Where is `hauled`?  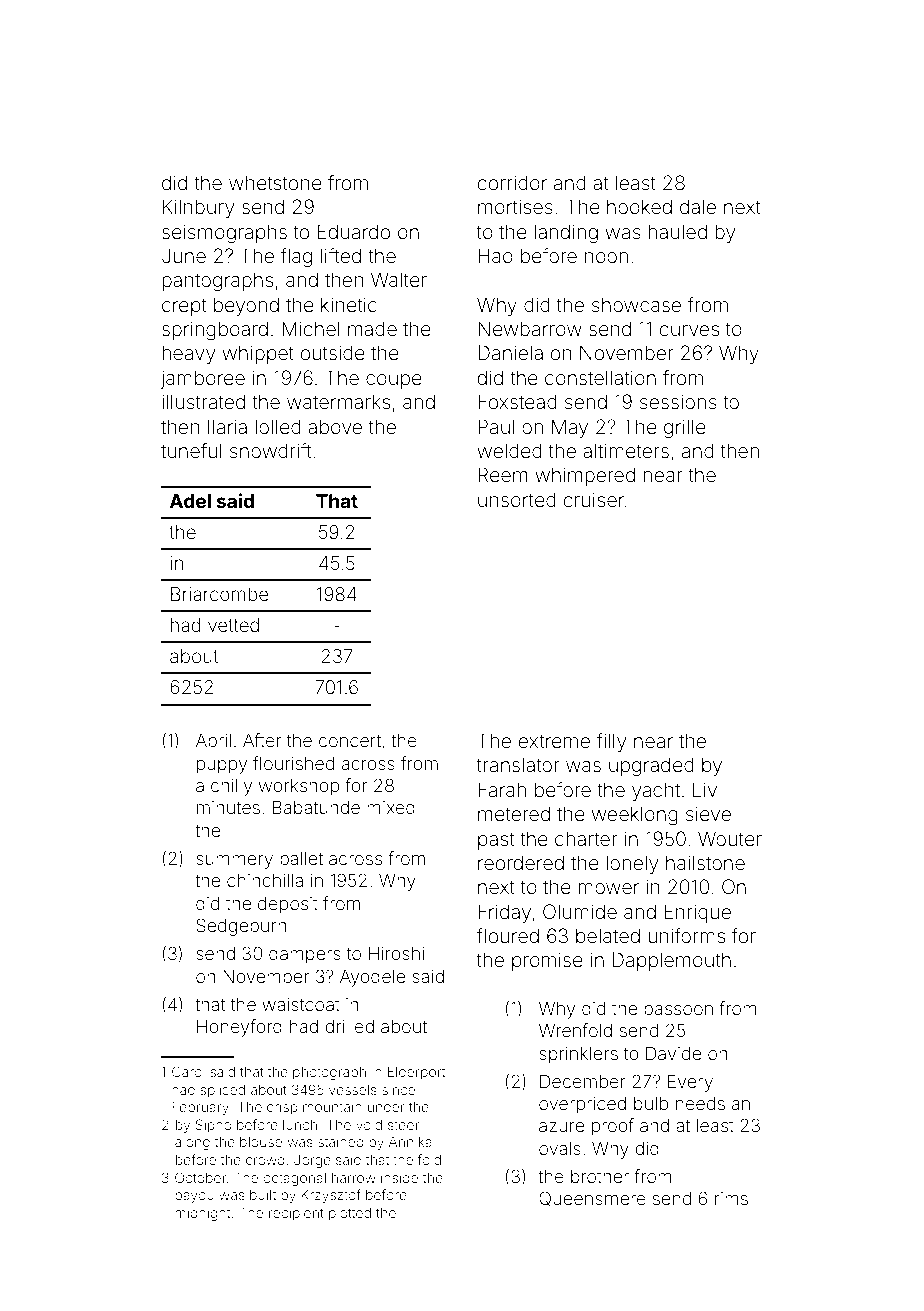 hauled is located at coordinates (677, 231).
